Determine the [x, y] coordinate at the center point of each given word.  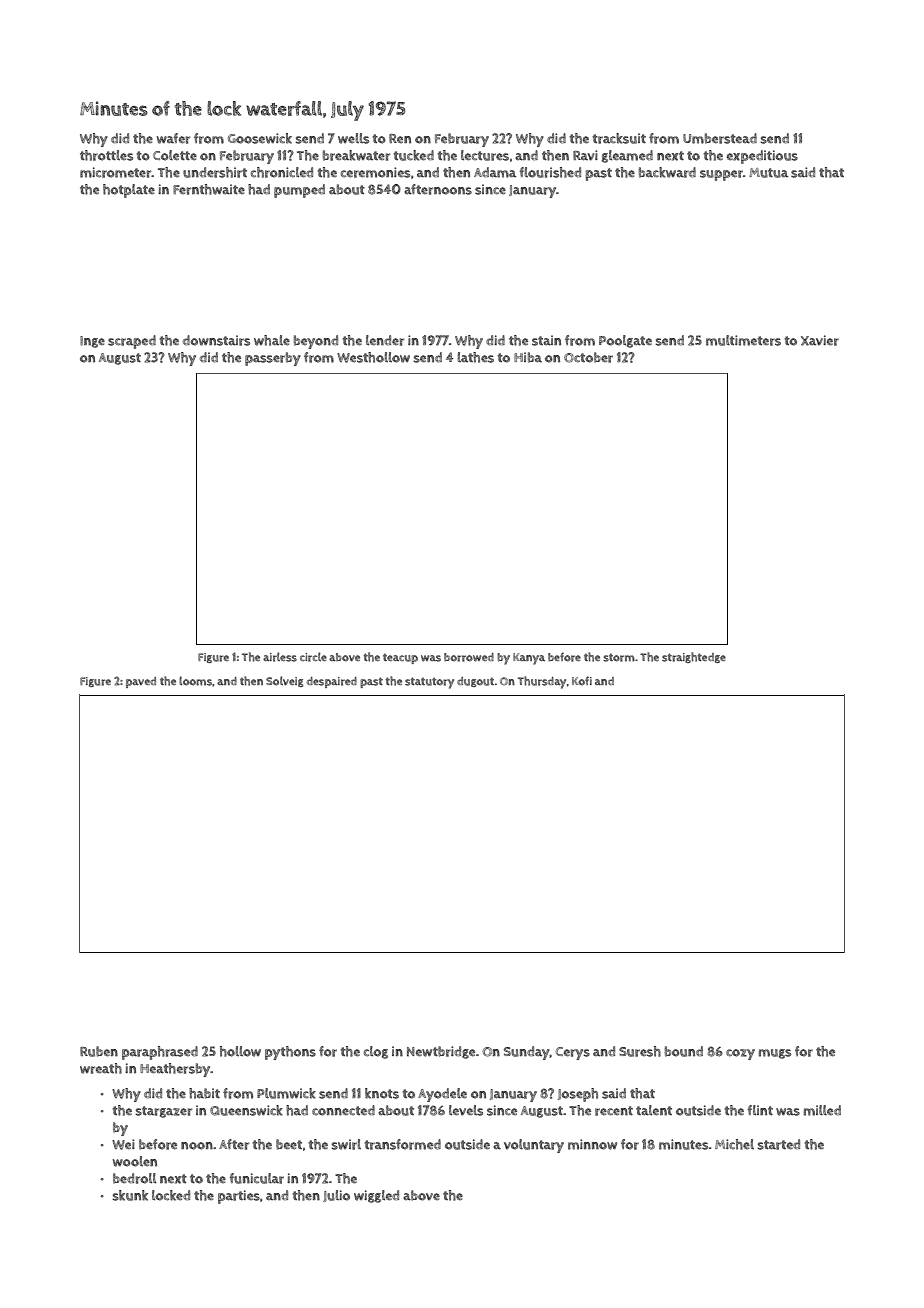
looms [195, 681]
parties [239, 1197]
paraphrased [160, 1053]
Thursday [542, 682]
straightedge [694, 657]
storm [619, 657]
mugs [775, 1054]
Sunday [527, 1053]
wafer [173, 138]
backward [667, 172]
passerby [273, 359]
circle [313, 657]
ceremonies [375, 172]
